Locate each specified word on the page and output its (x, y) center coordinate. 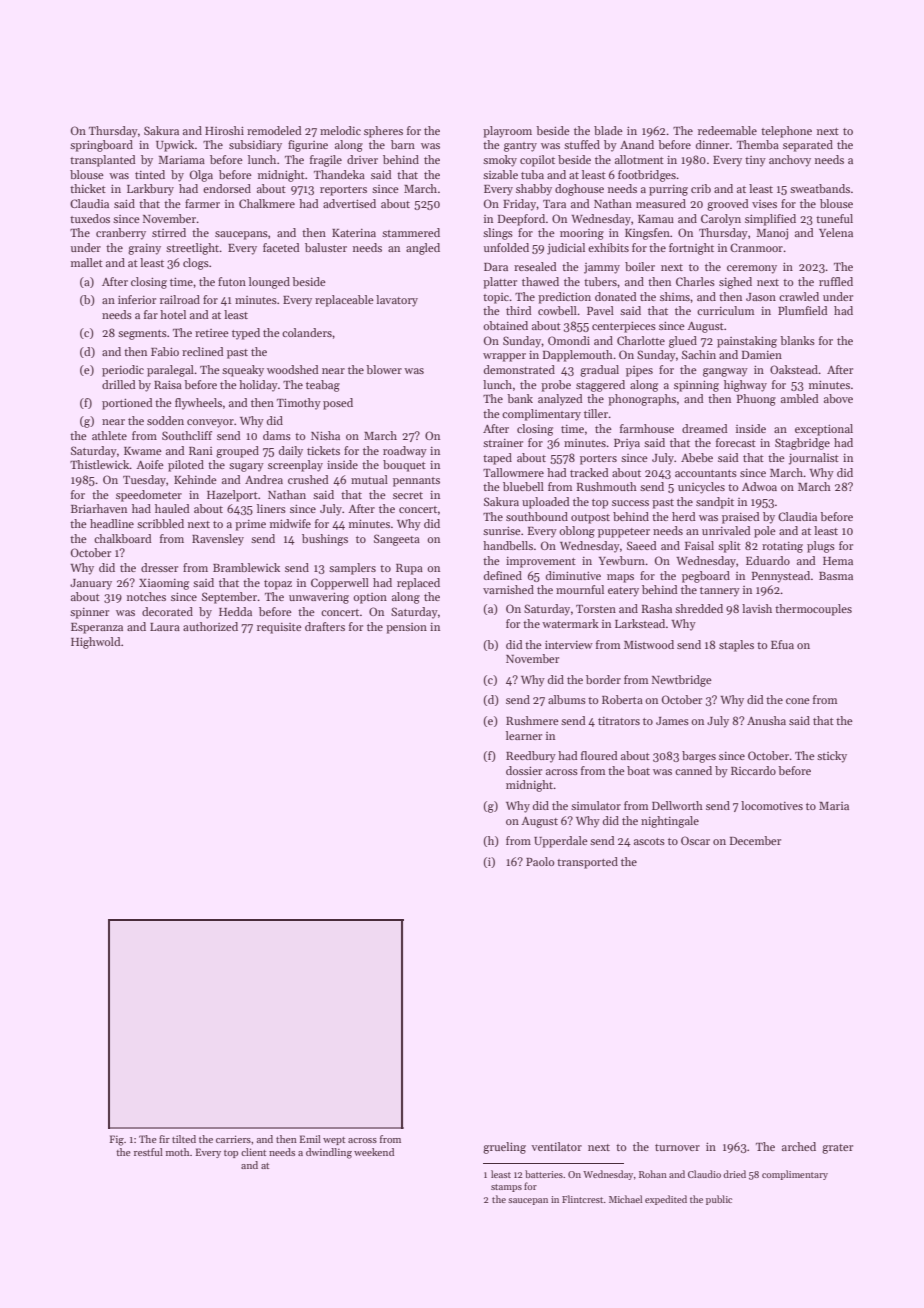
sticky (832, 757)
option (370, 598)
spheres (383, 132)
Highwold (96, 643)
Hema (838, 561)
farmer (202, 203)
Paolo (540, 861)
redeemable (727, 130)
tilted (184, 1139)
